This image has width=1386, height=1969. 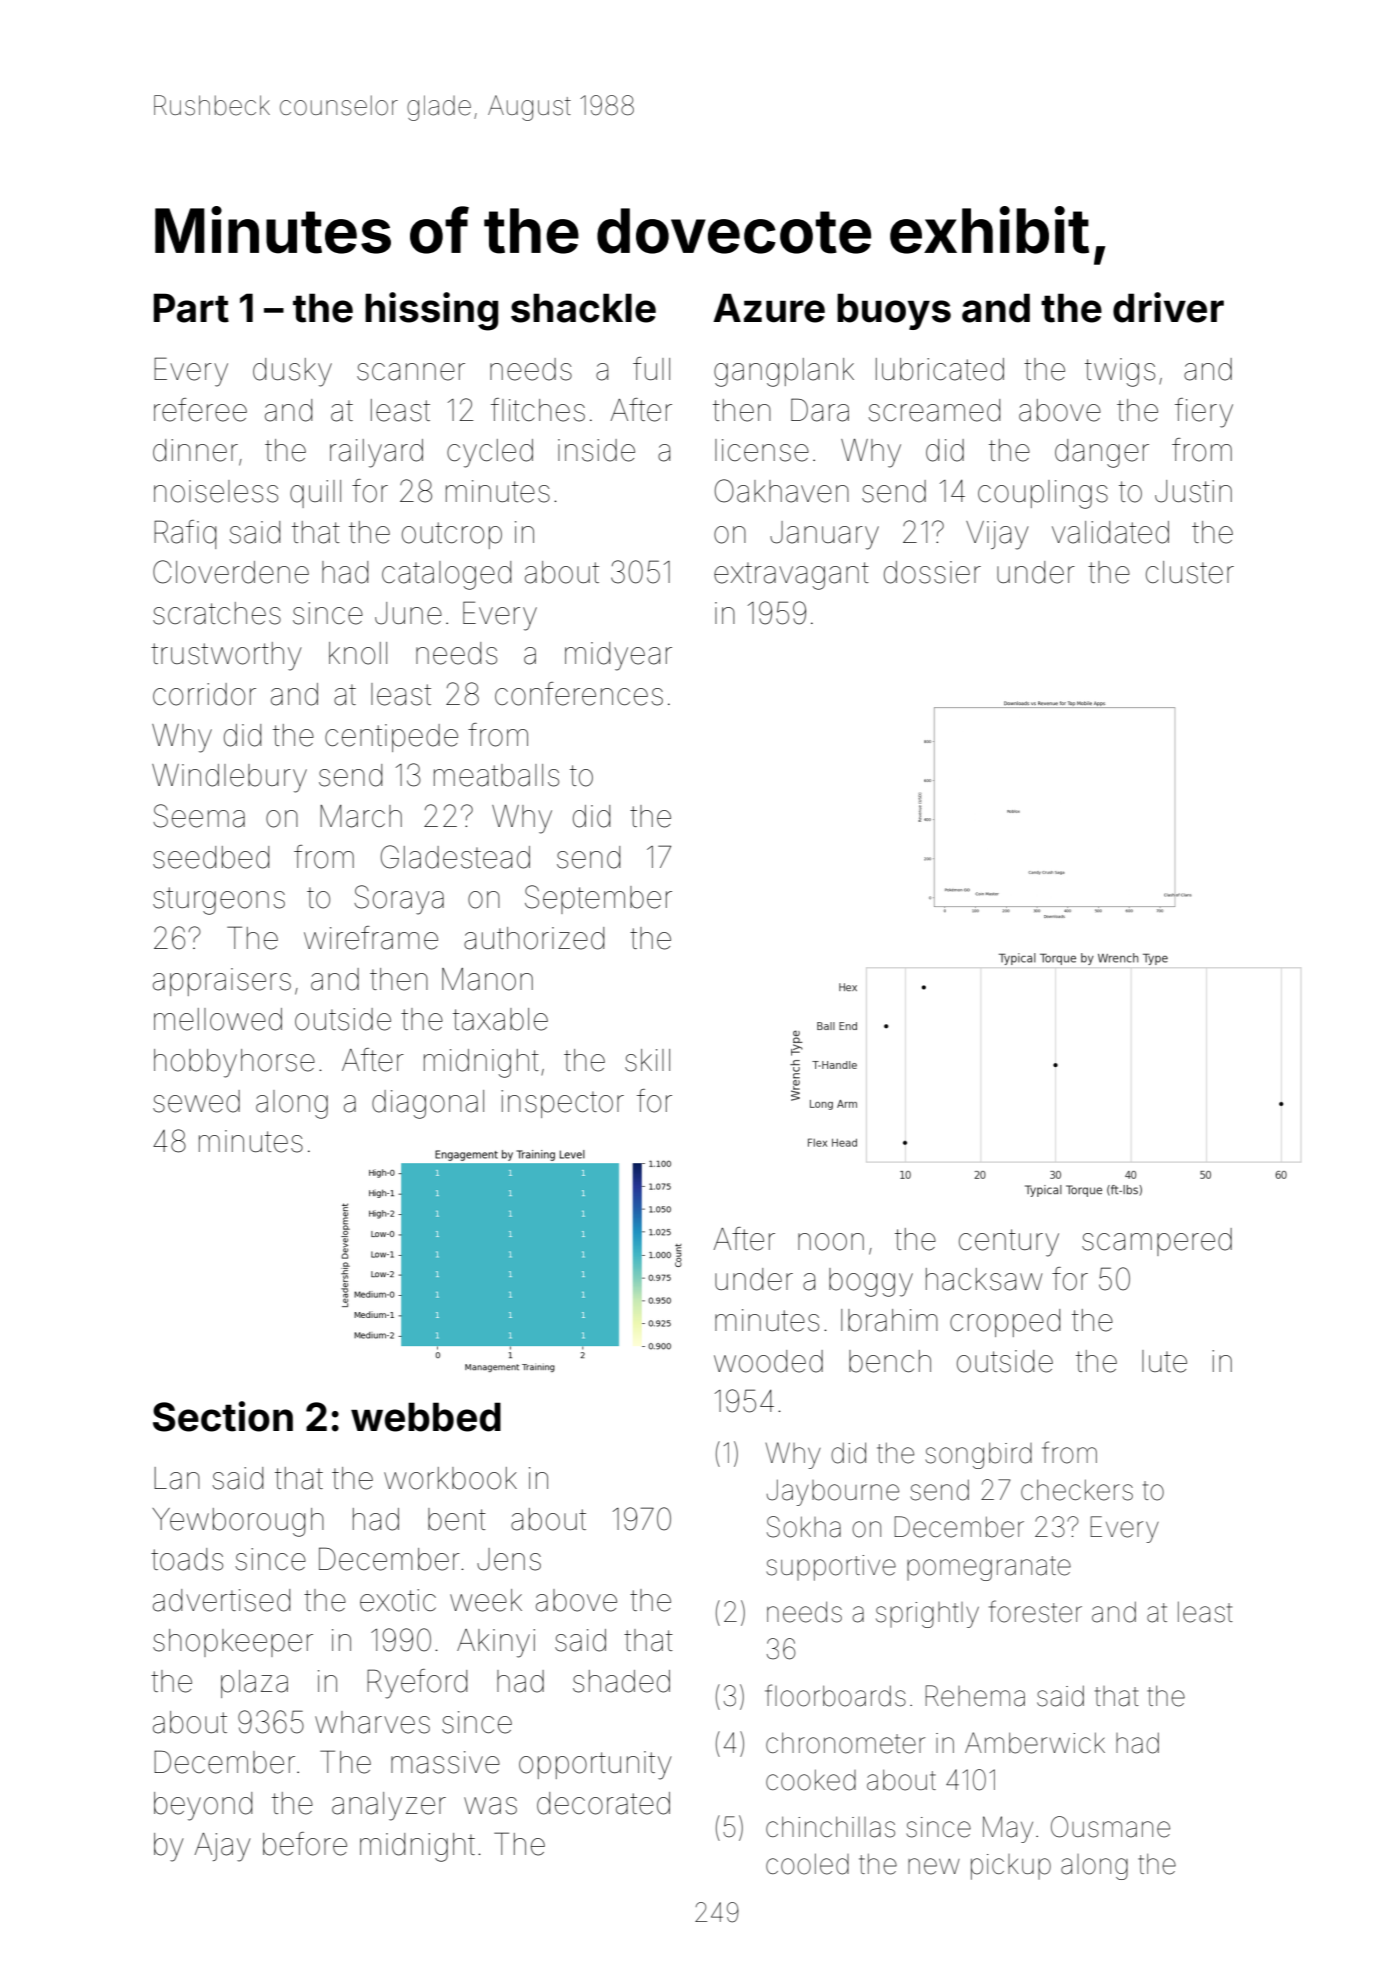 I want to click on sewed, so click(x=196, y=1101).
